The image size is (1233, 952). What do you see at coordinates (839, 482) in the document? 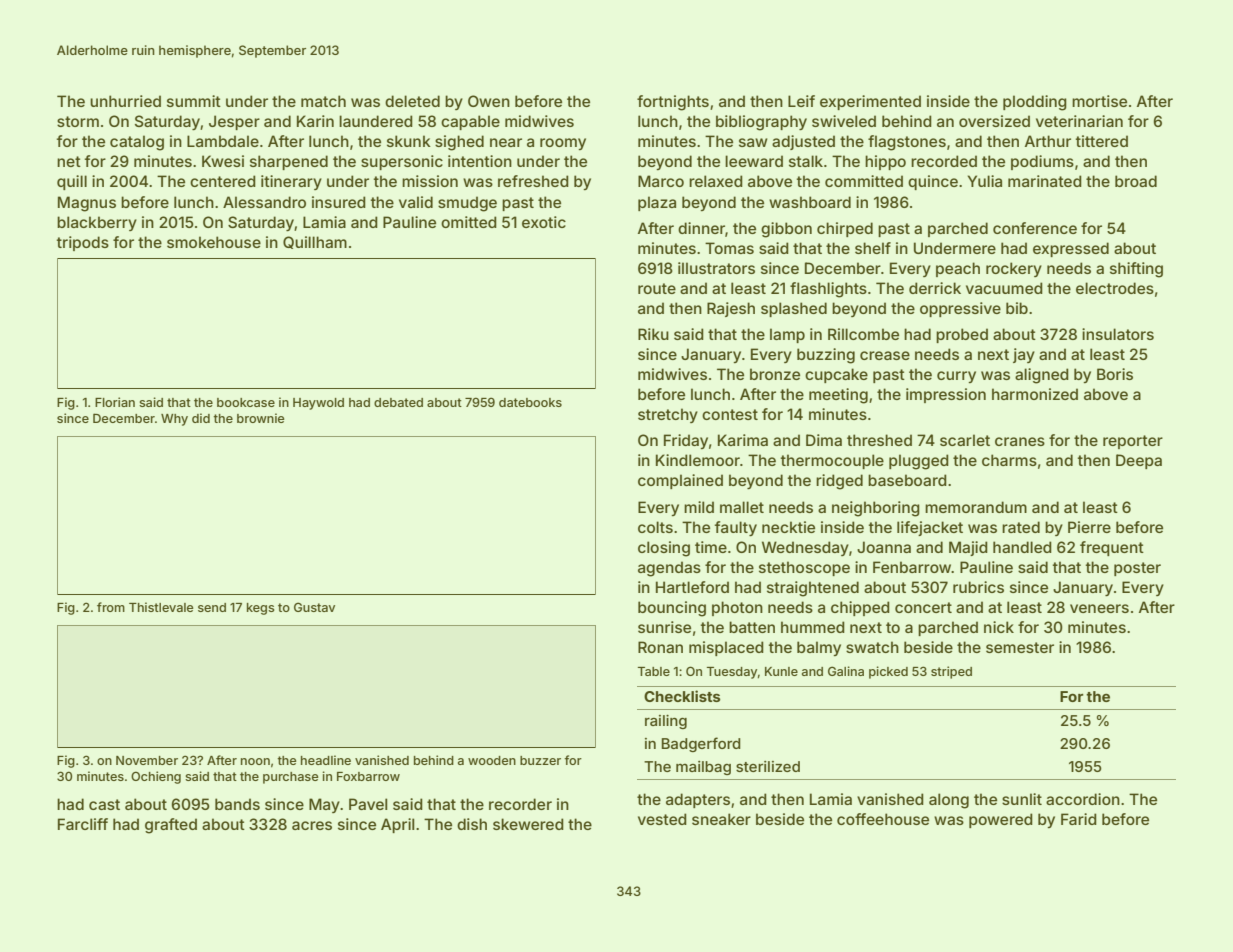
I see `ridged` at bounding box center [839, 482].
